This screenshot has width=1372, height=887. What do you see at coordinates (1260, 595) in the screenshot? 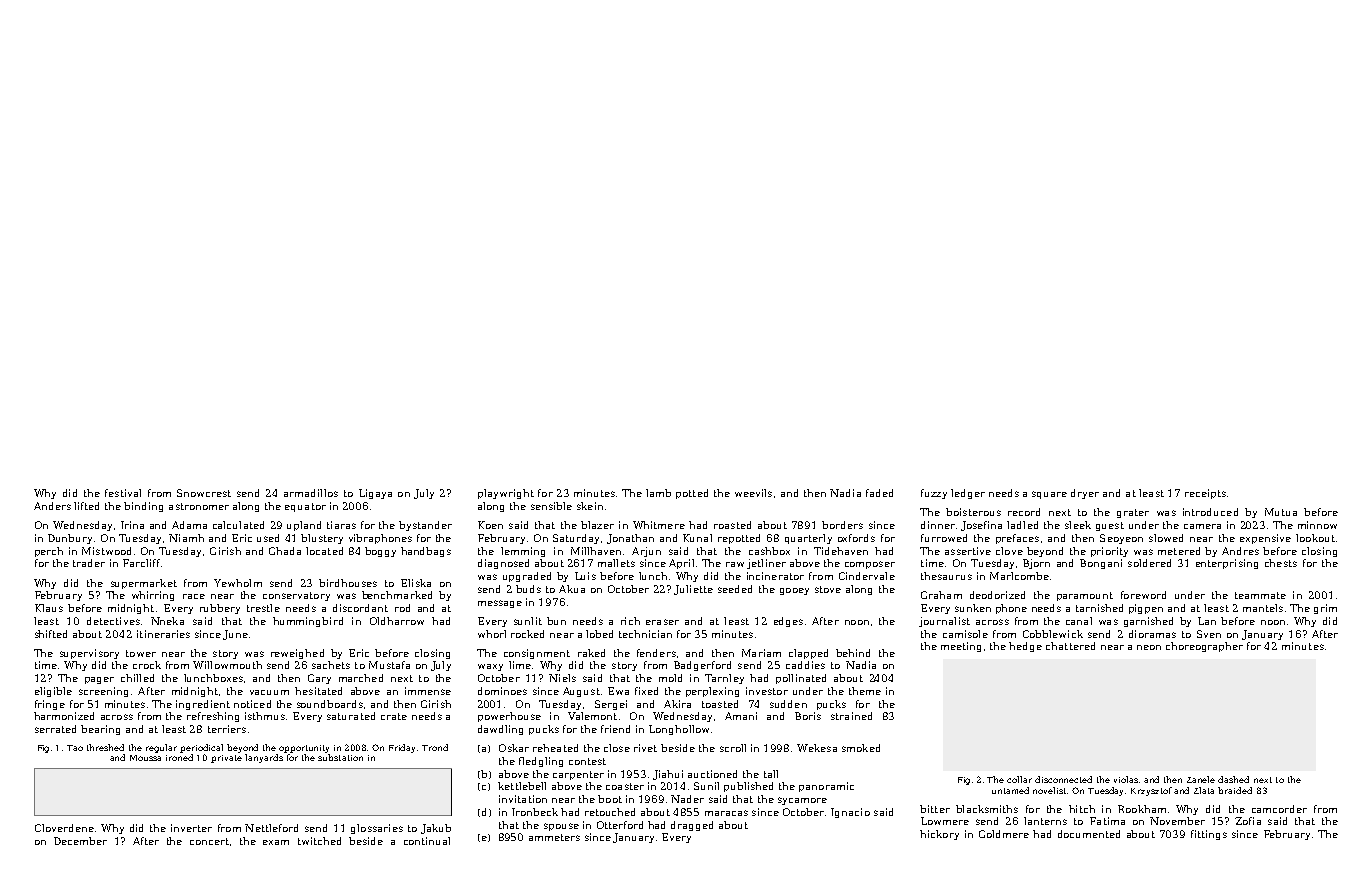
I see `teammate` at bounding box center [1260, 595].
